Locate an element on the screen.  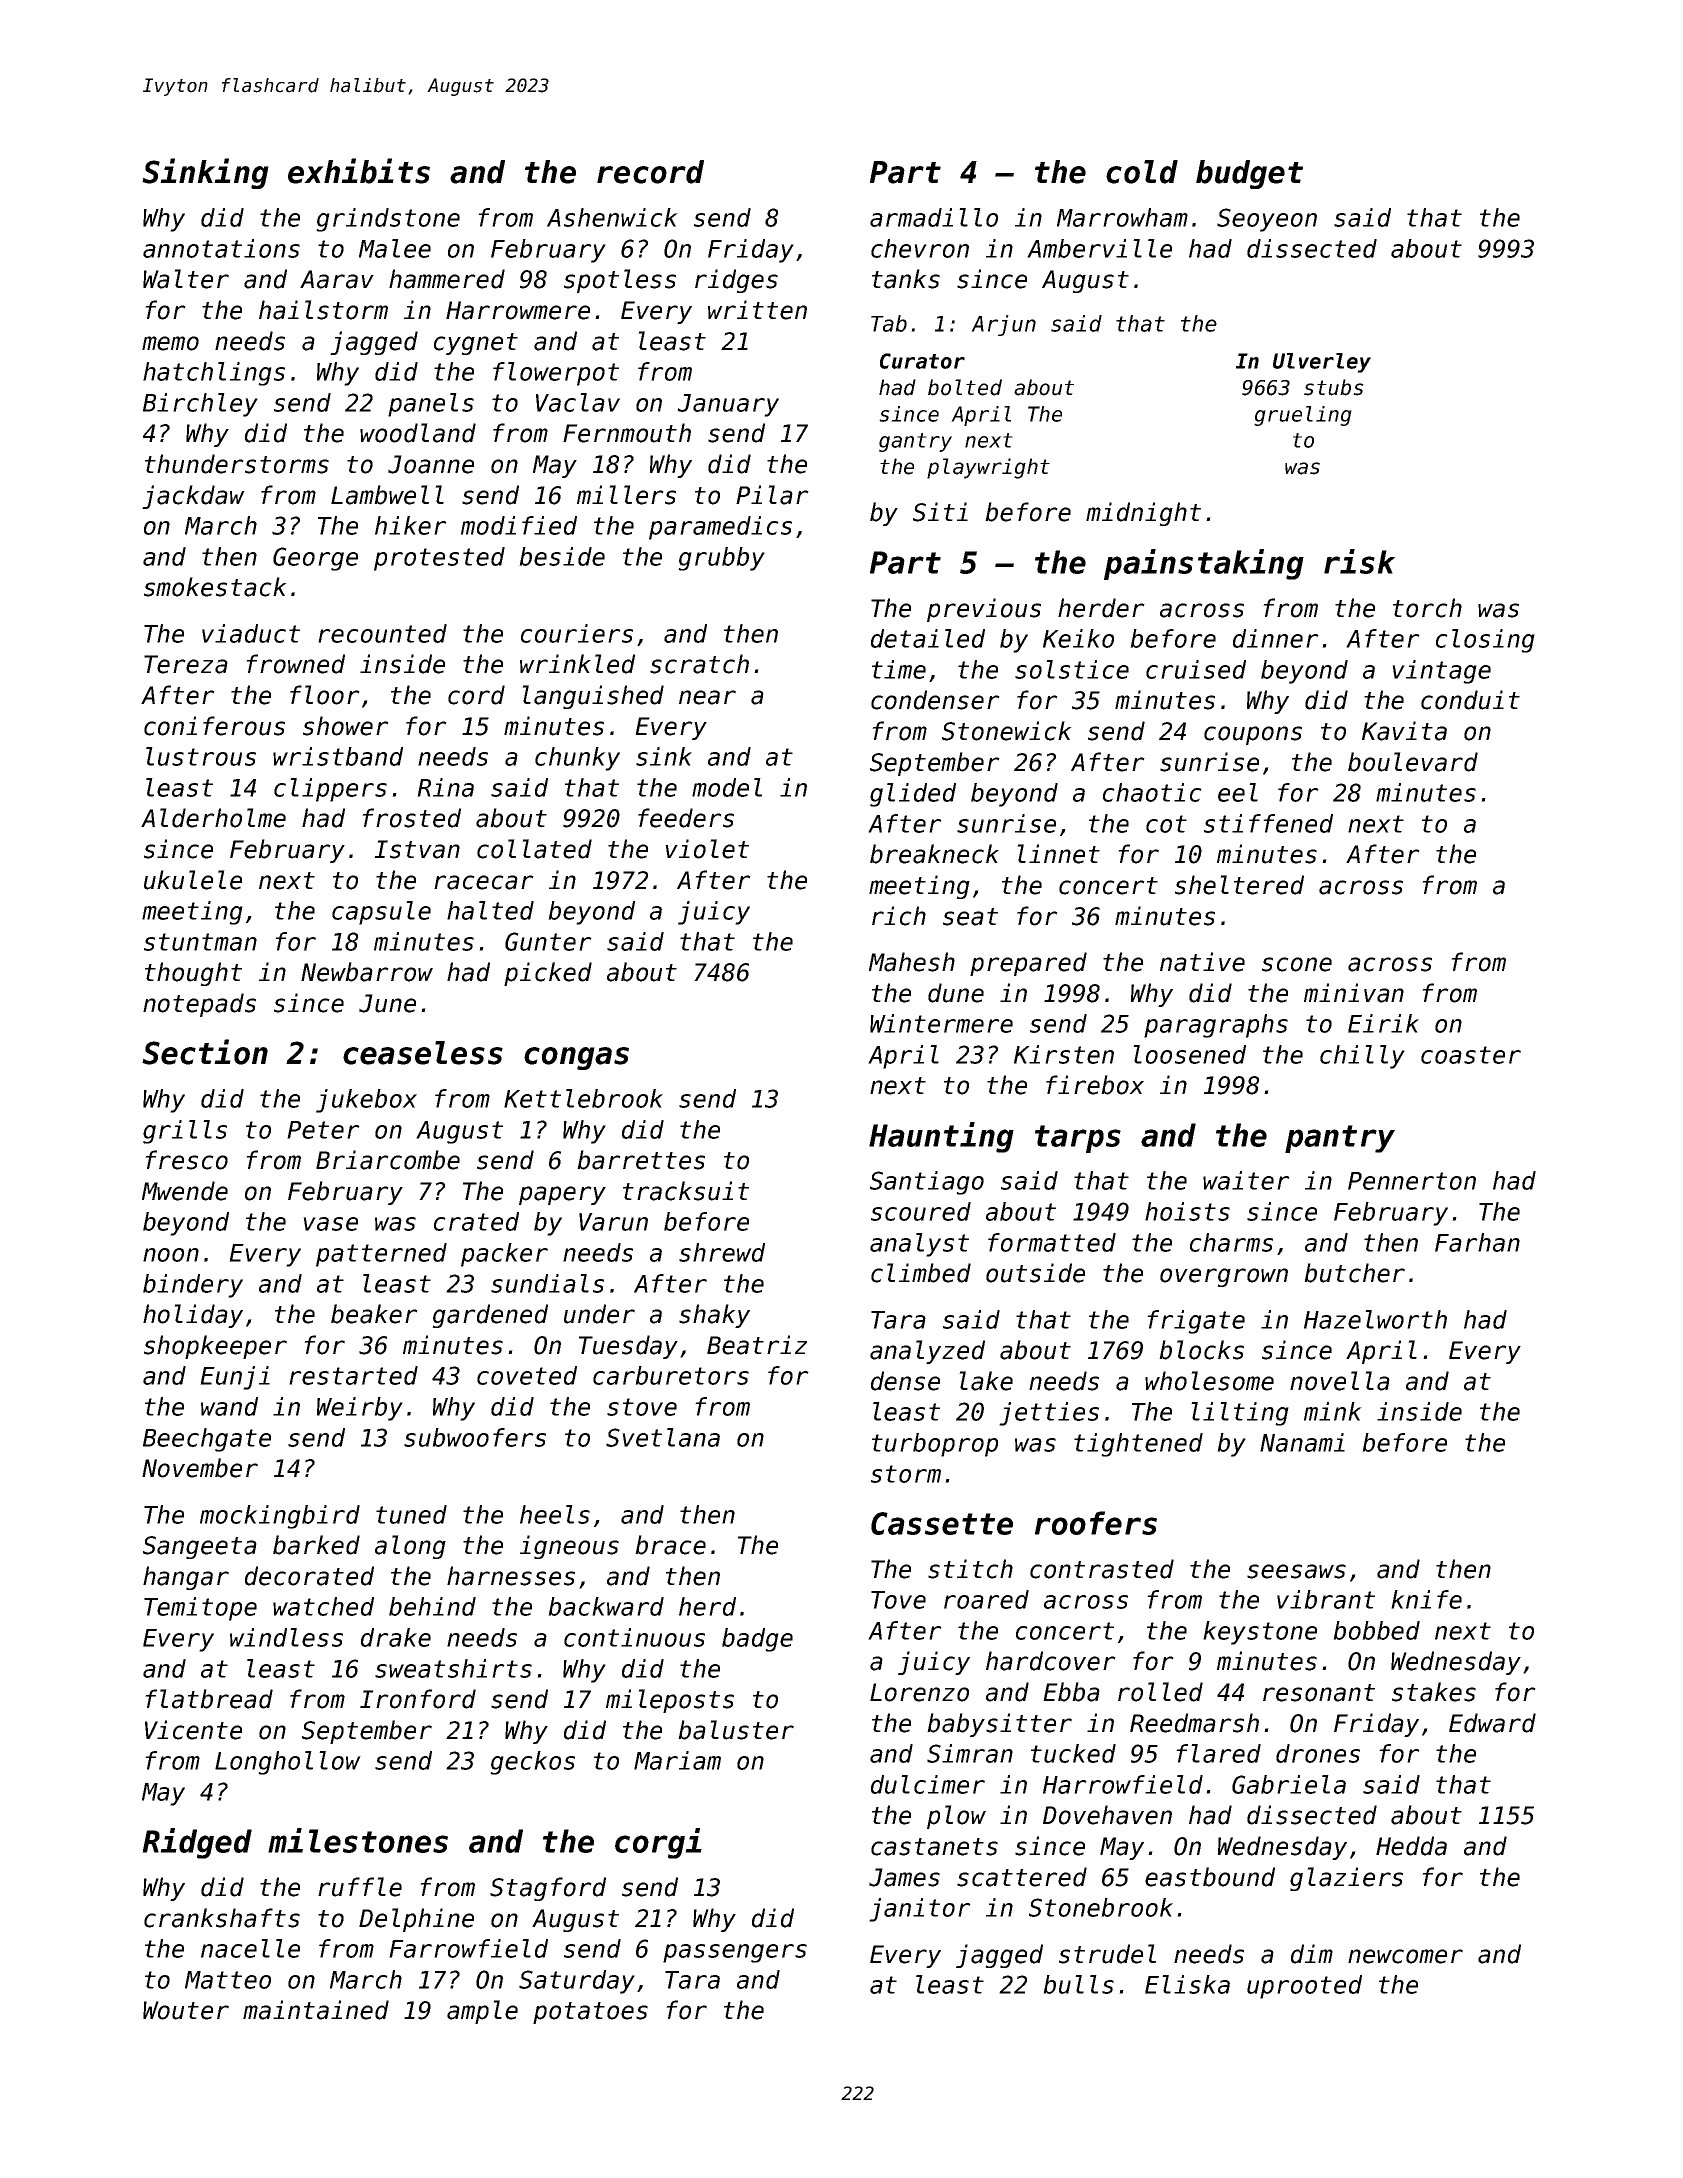
scratch is located at coordinates (699, 664).
